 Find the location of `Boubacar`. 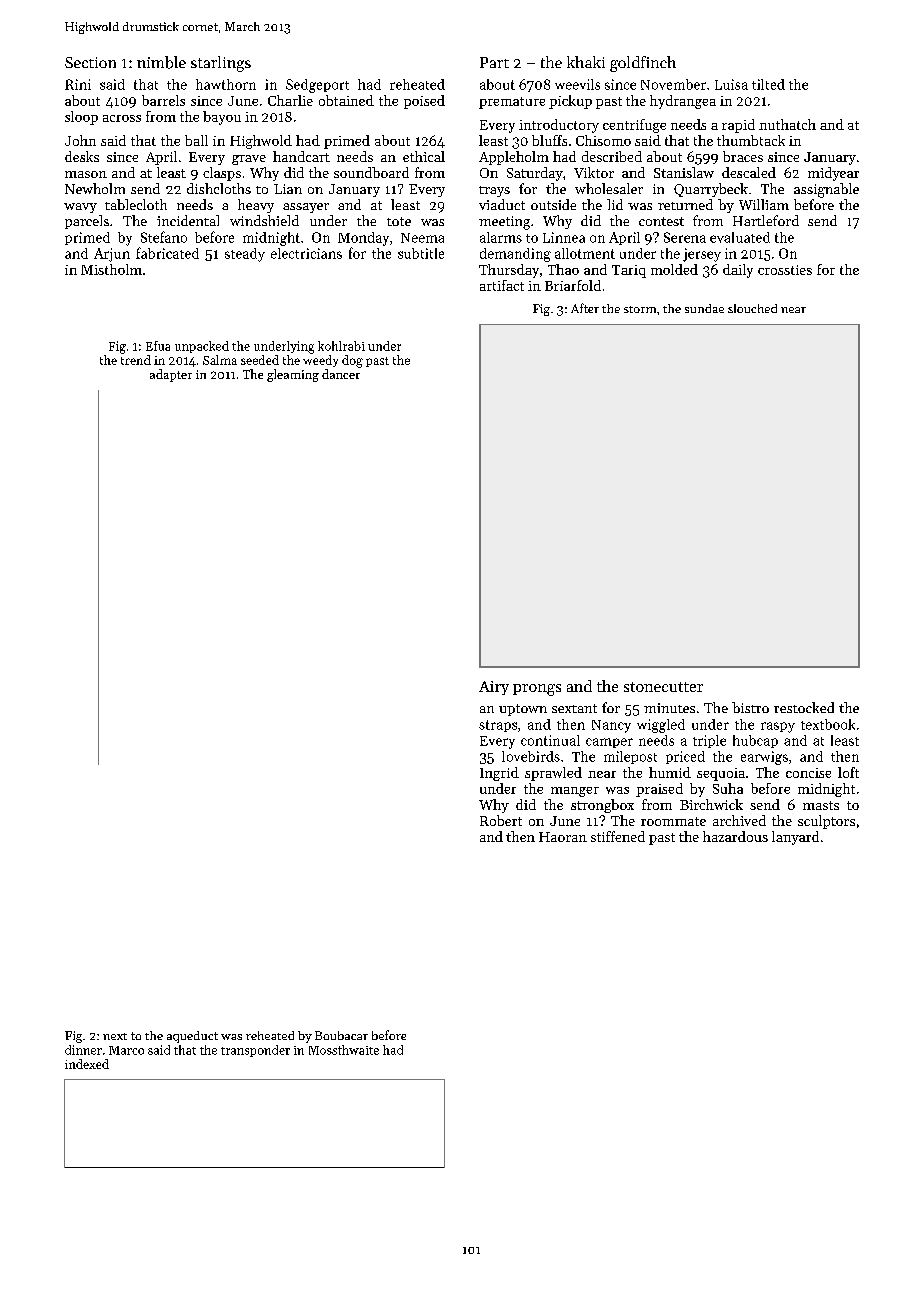

Boubacar is located at coordinates (341, 1035).
